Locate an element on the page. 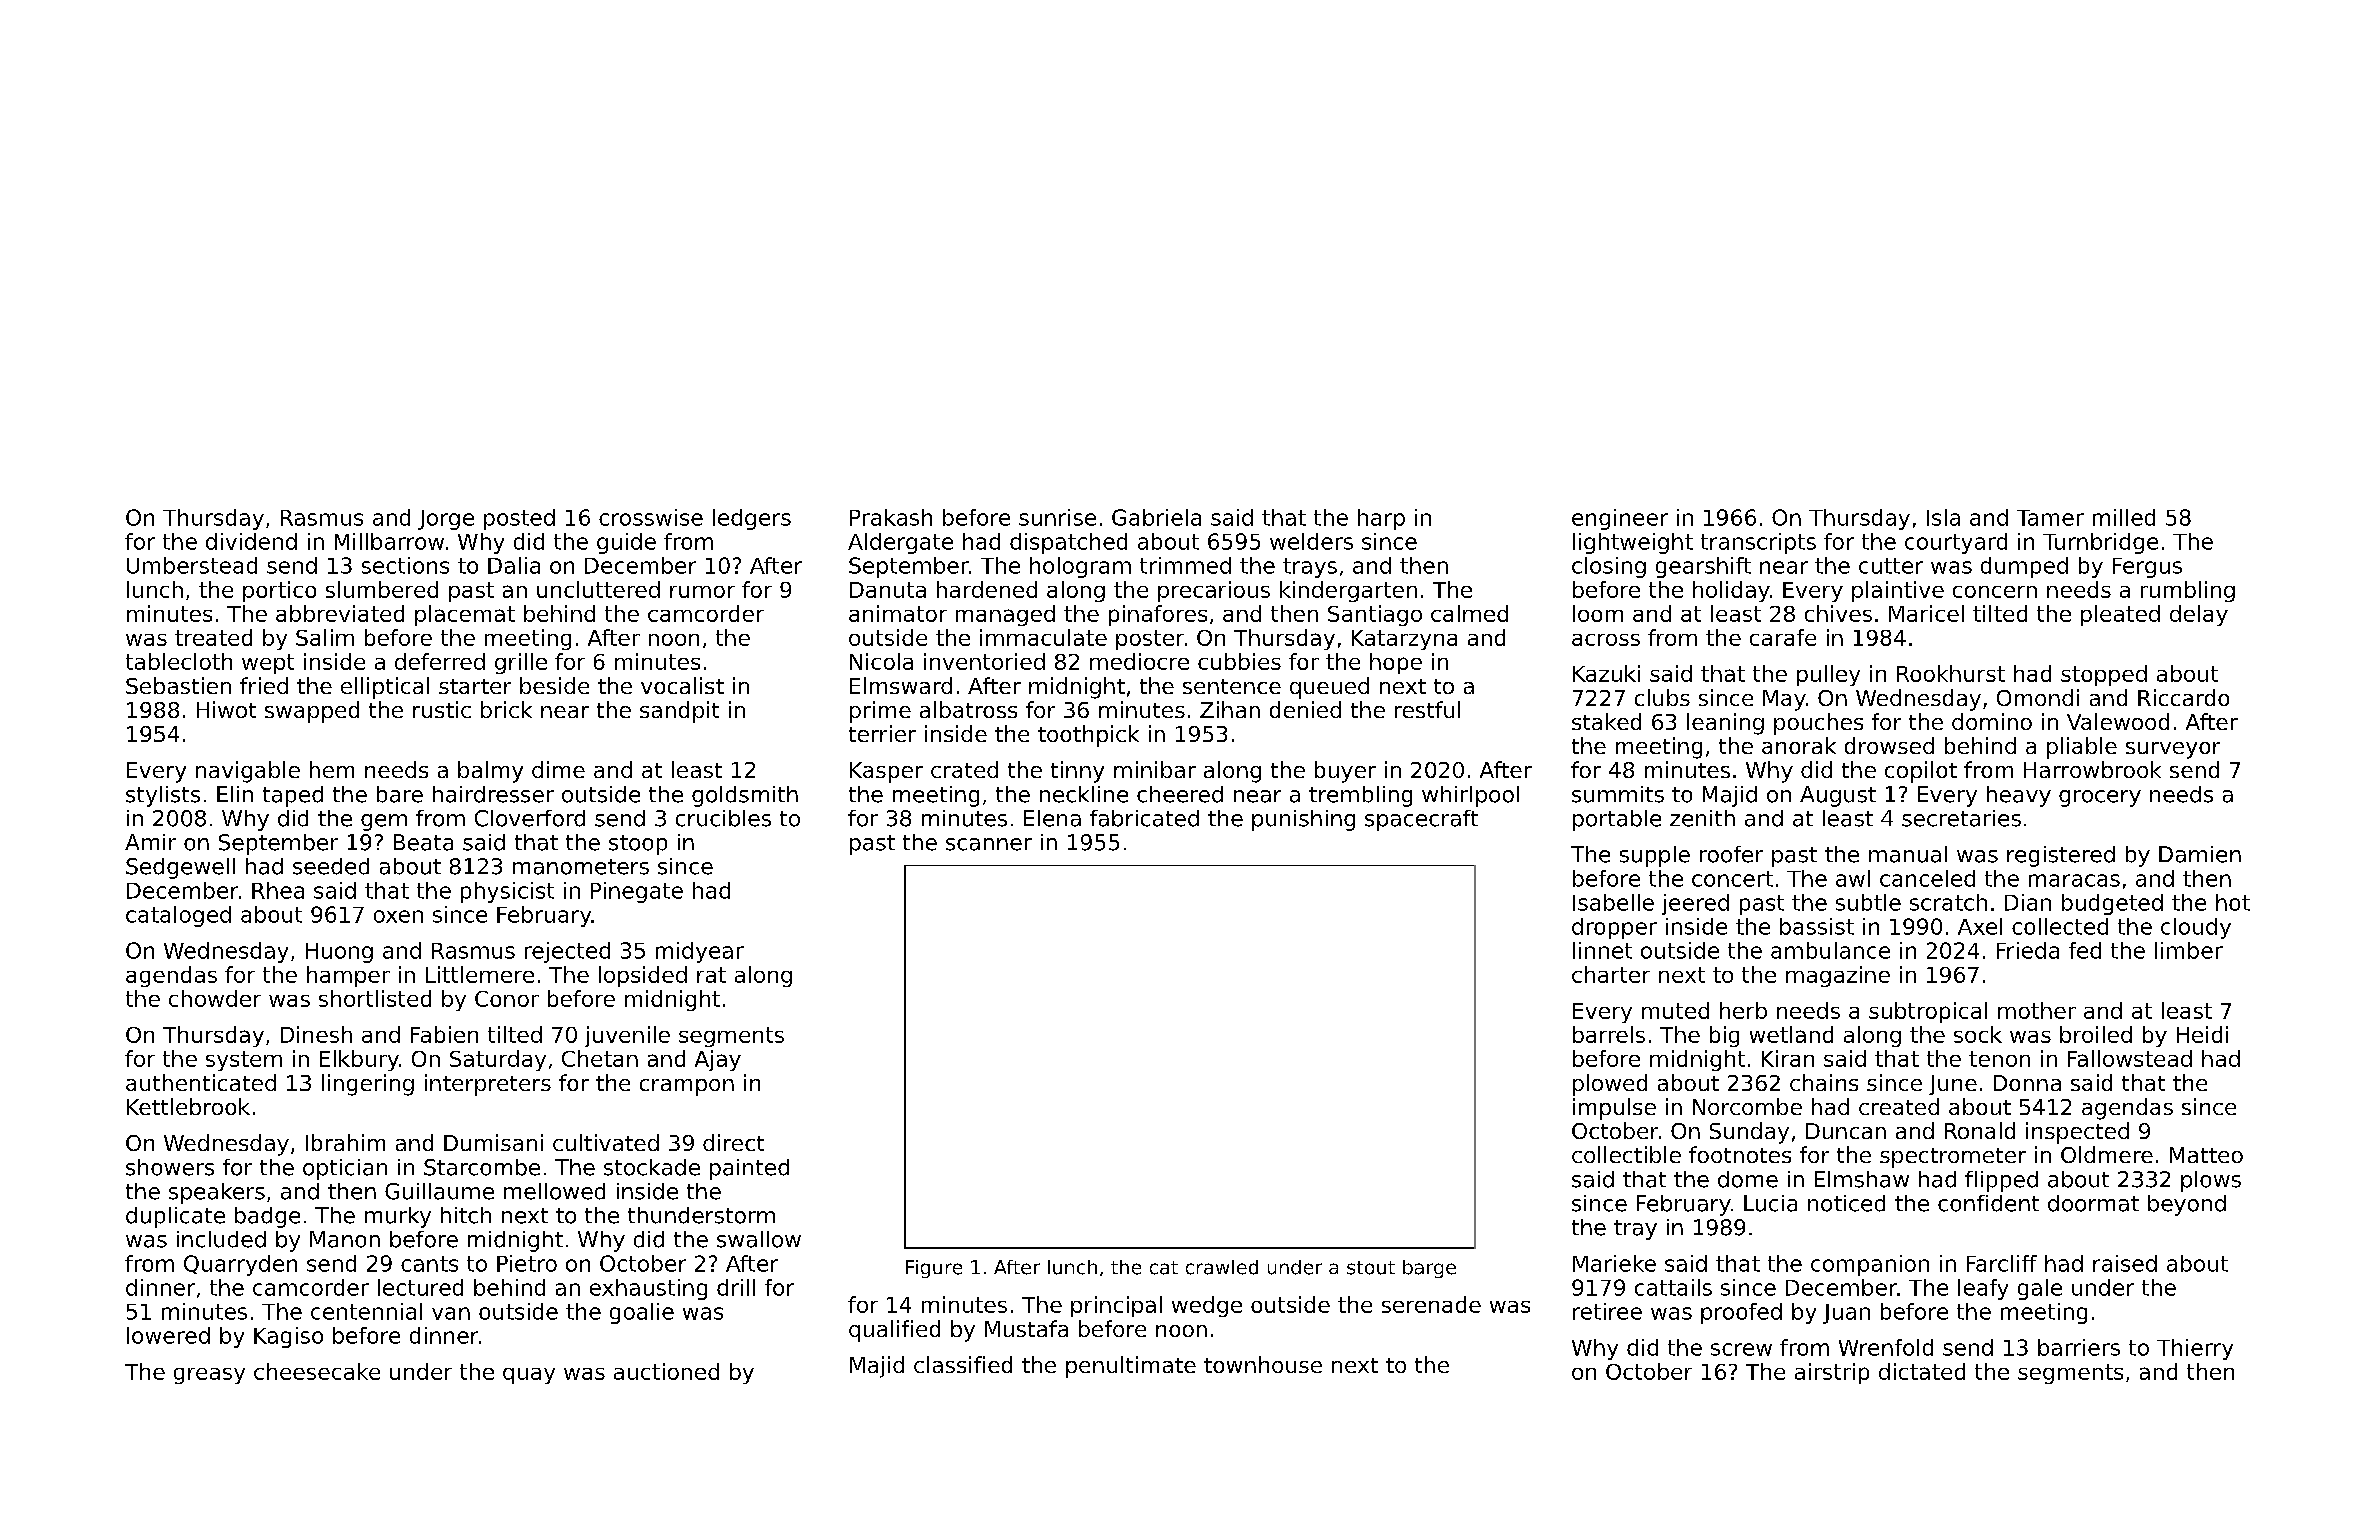 Image resolution: width=2380 pixels, height=1540 pixels. Kazuki is located at coordinates (1606, 673).
